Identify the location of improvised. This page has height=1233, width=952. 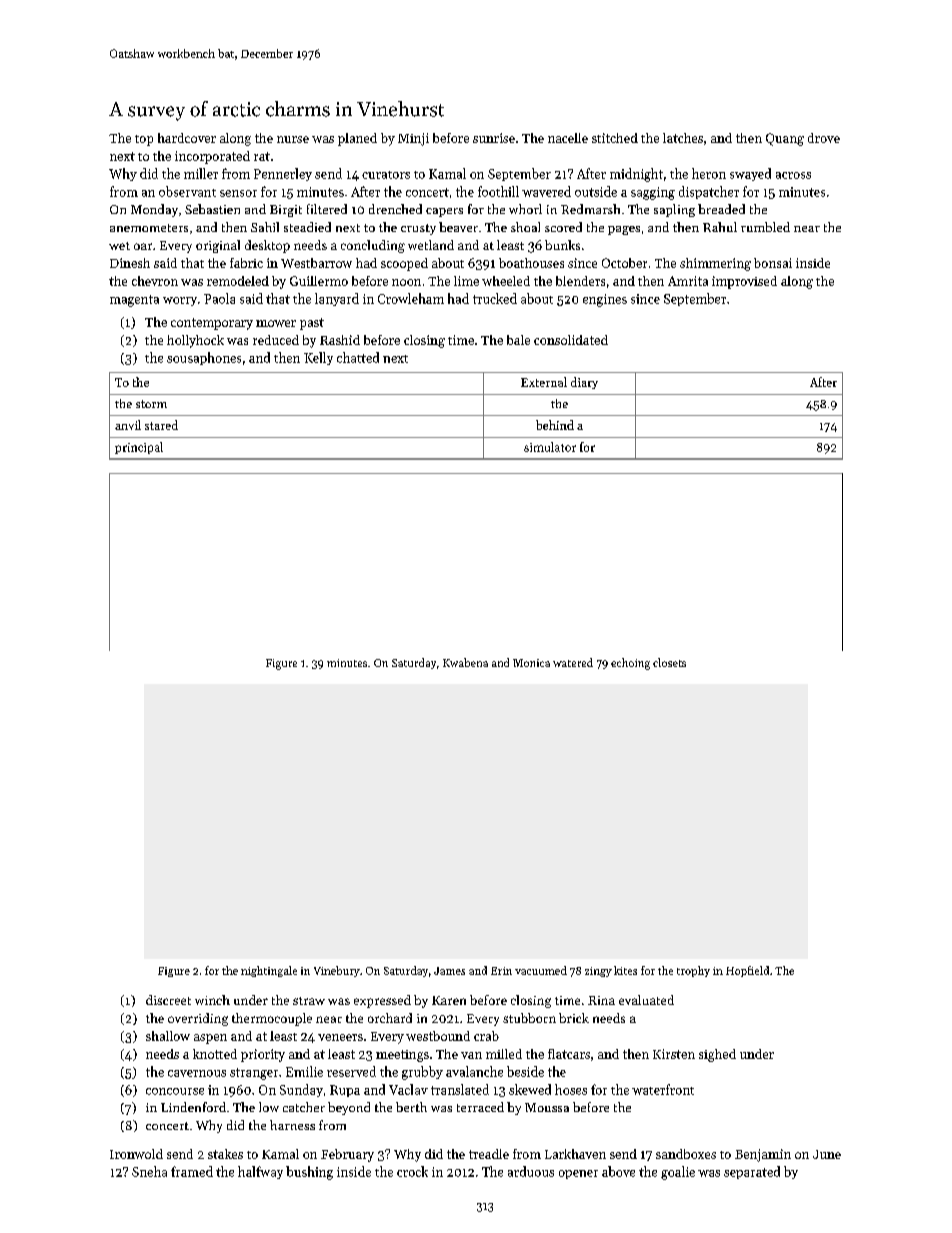
(744, 282).
